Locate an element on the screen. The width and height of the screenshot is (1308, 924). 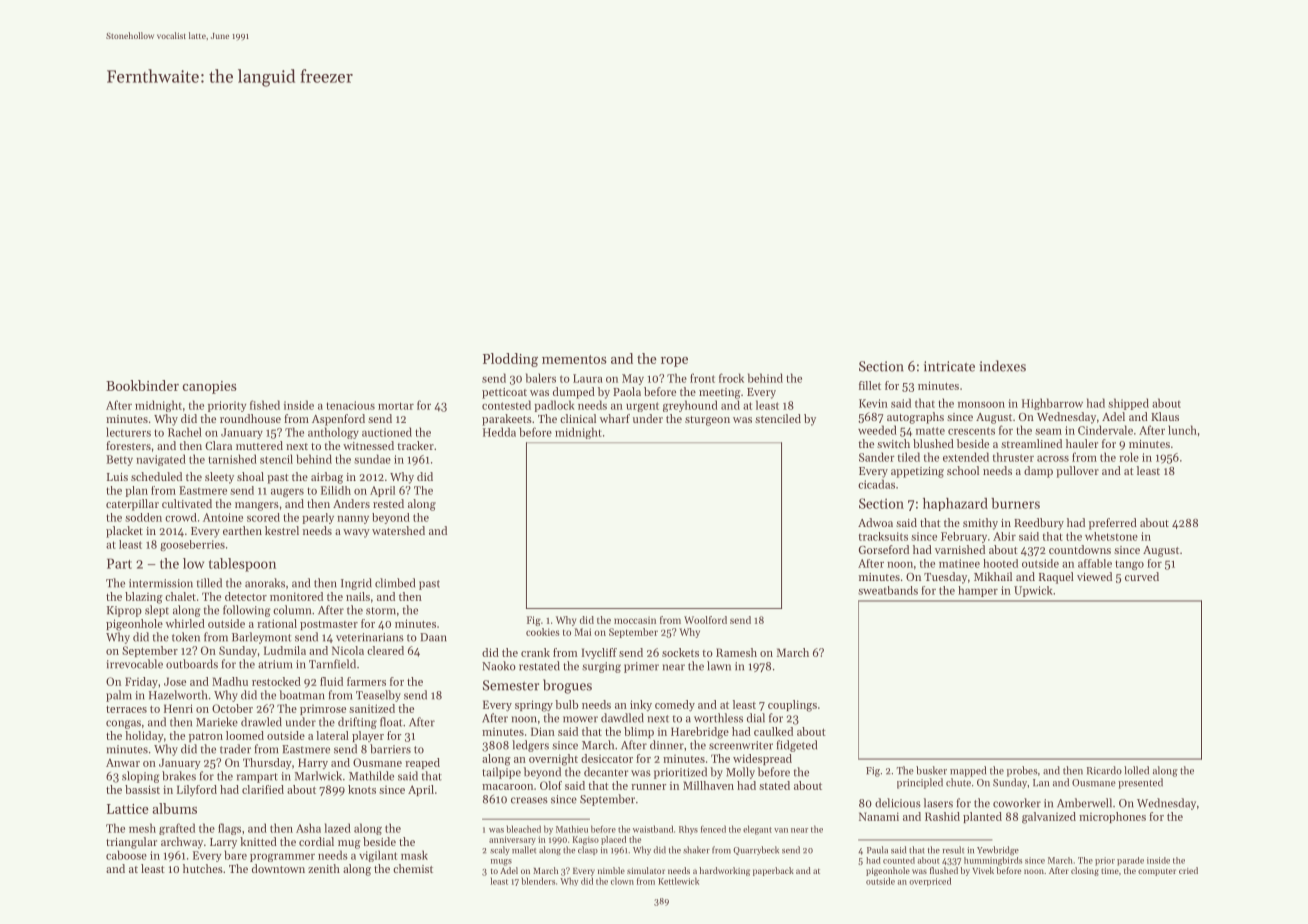
shipped is located at coordinates (1128, 404).
